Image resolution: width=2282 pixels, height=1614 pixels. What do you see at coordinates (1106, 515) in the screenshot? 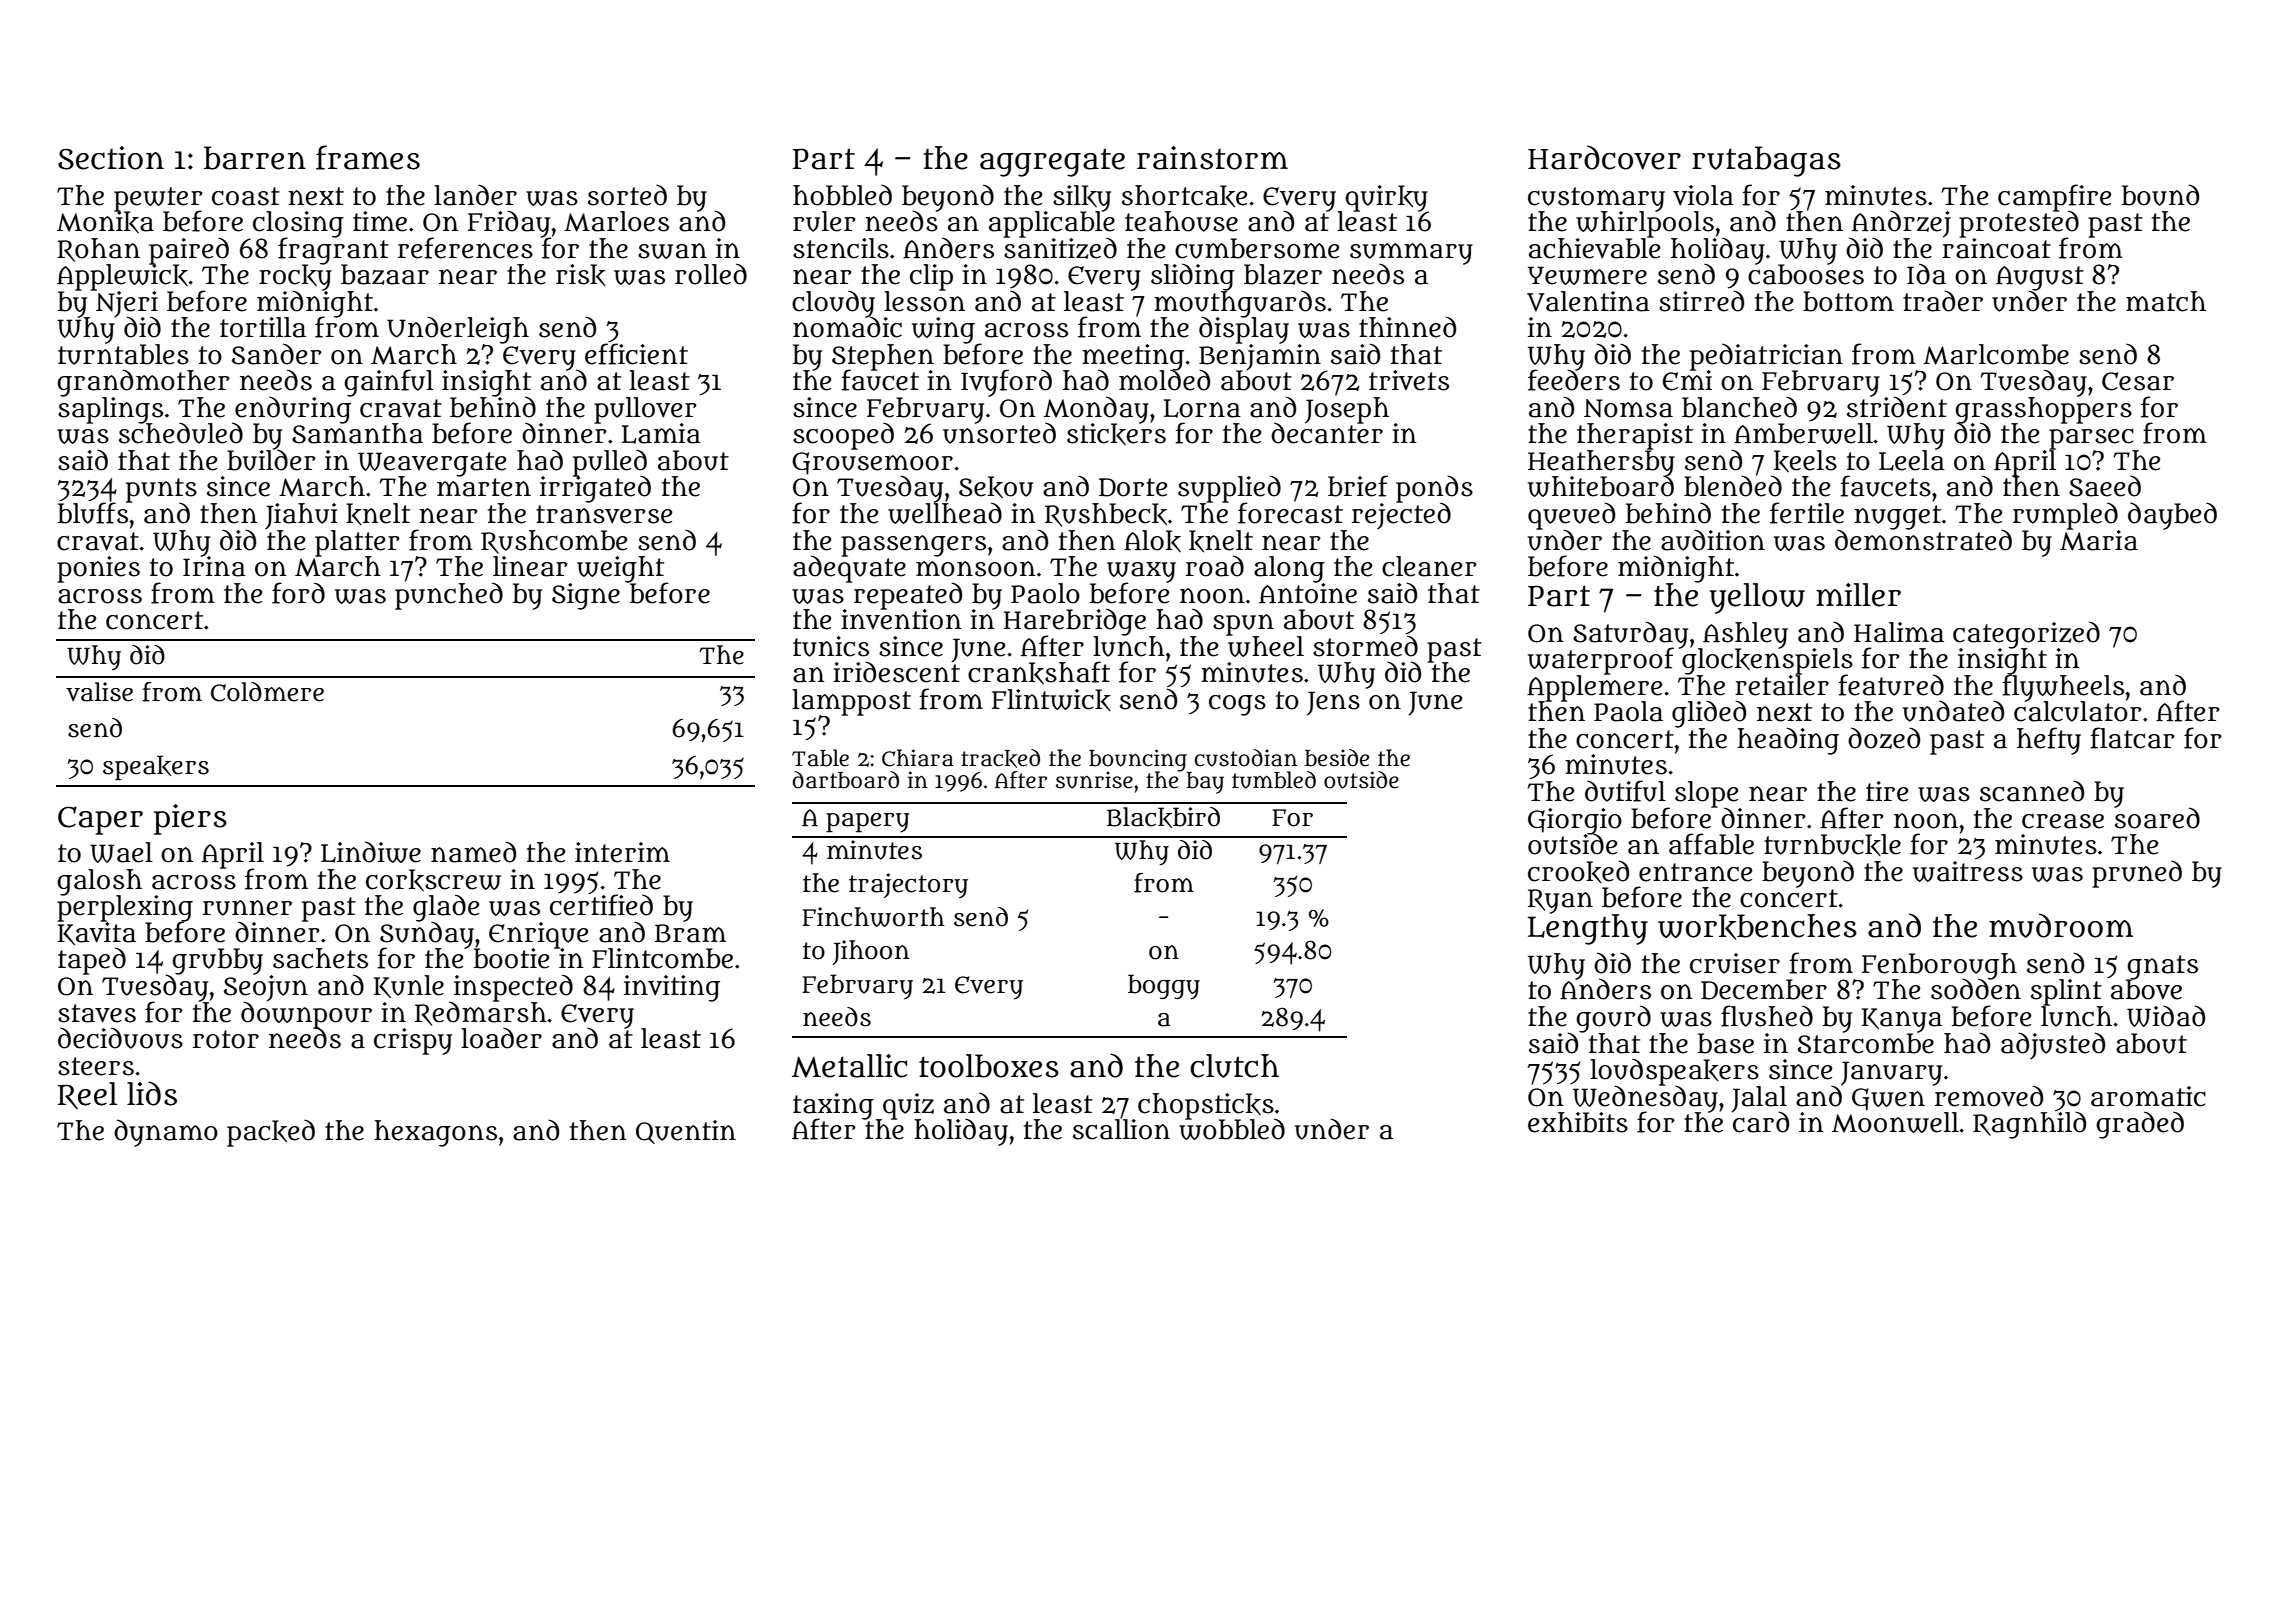
I see `Rushbeck` at bounding box center [1106, 515].
